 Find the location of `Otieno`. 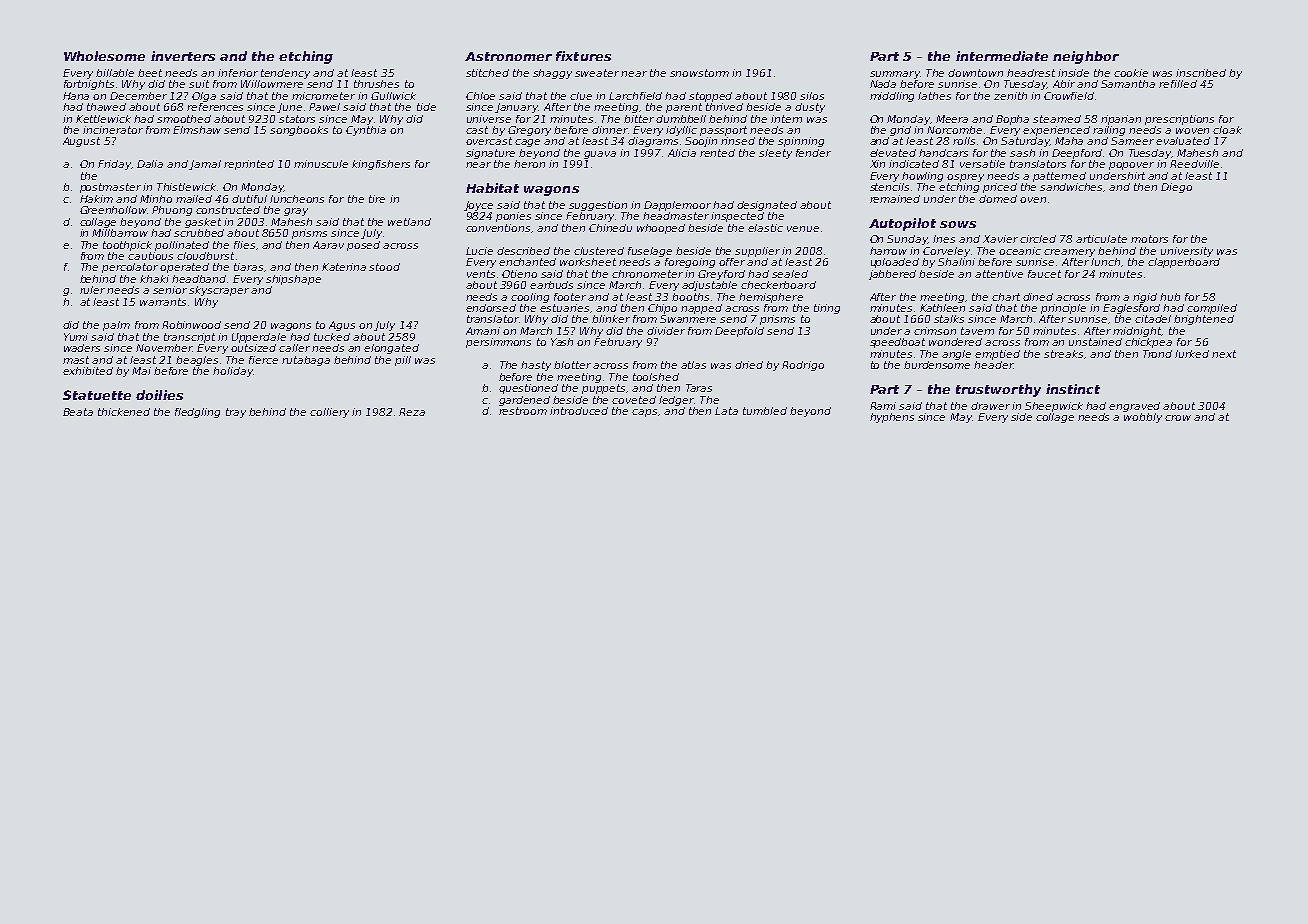

Otieno is located at coordinates (519, 274).
